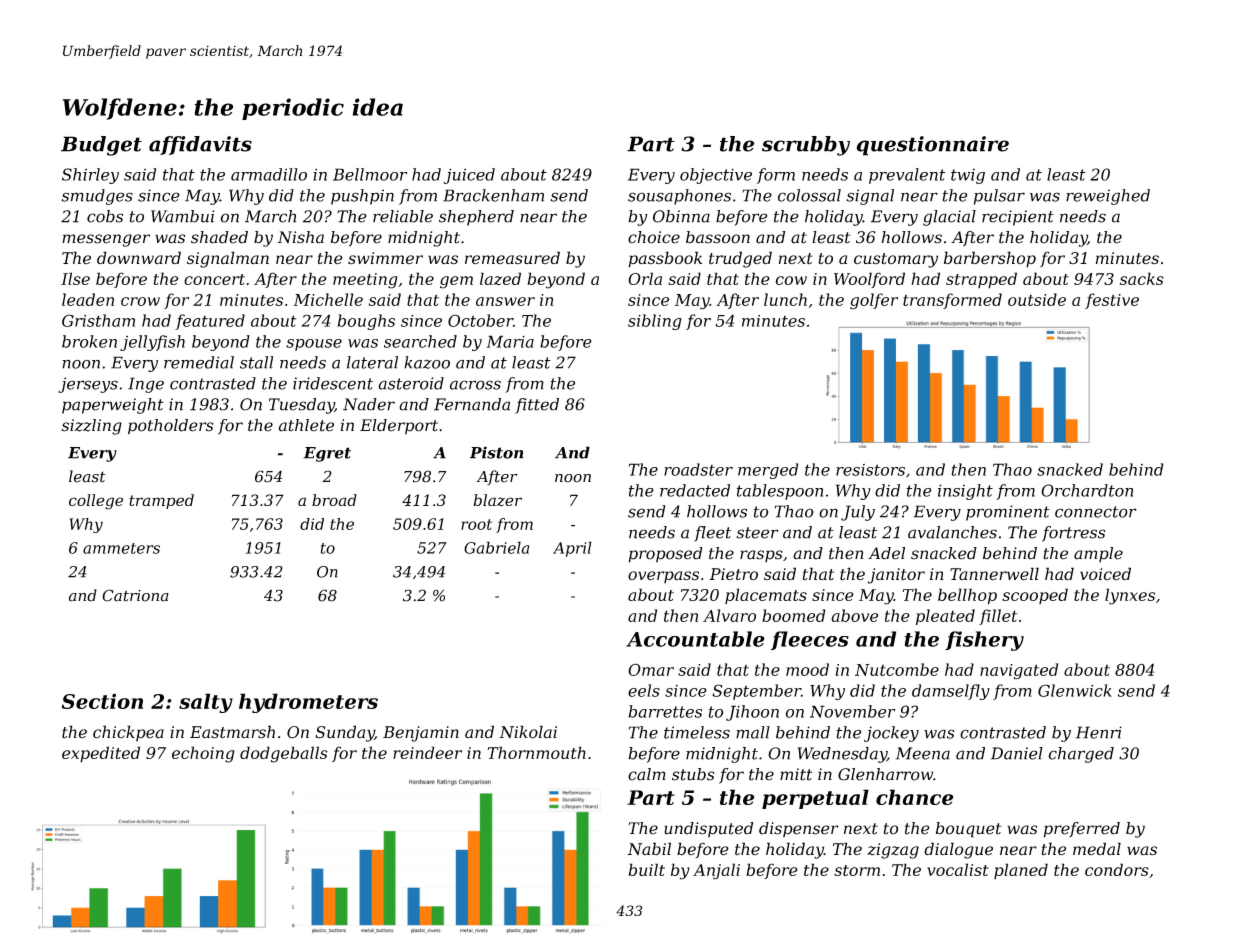 This page has width=1233, height=952. What do you see at coordinates (806, 146) in the page?
I see `scrubby` at bounding box center [806, 146].
